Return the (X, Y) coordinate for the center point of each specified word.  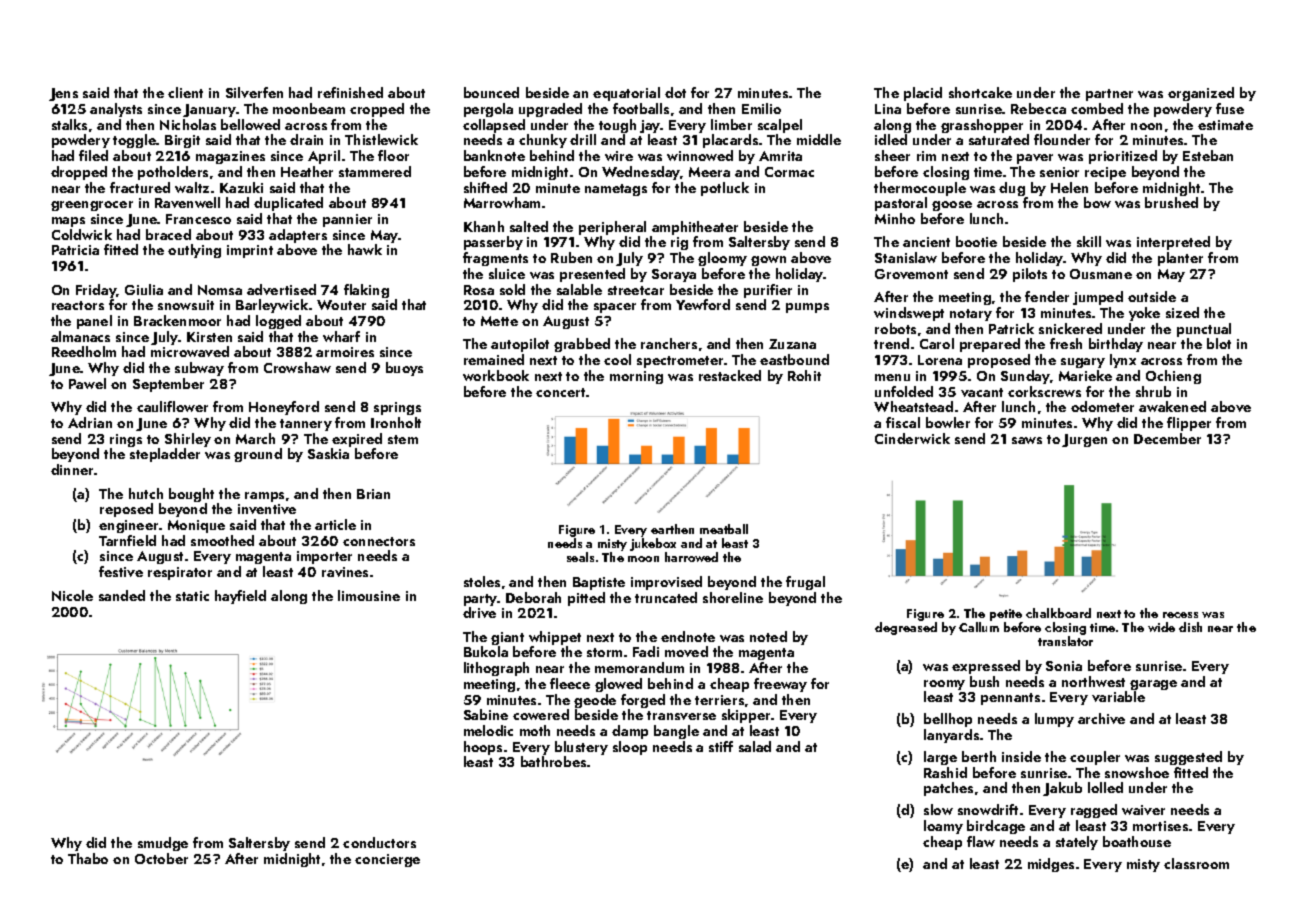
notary (971, 315)
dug (1012, 189)
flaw (981, 841)
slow (938, 809)
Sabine (486, 714)
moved (686, 651)
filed (93, 155)
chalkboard (1058, 613)
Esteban (1208, 155)
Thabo (88, 858)
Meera (709, 172)
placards (730, 141)
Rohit (804, 375)
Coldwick (82, 234)
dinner (72, 469)
